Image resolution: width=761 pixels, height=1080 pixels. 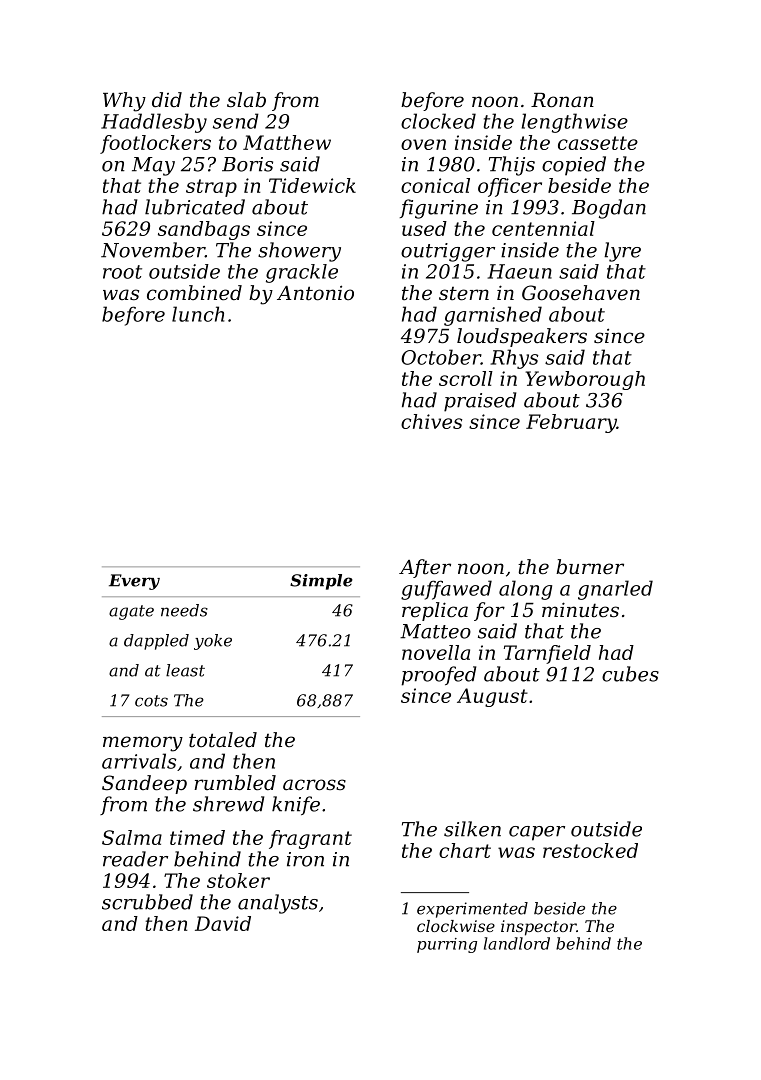 I want to click on lunch, so click(x=198, y=314).
